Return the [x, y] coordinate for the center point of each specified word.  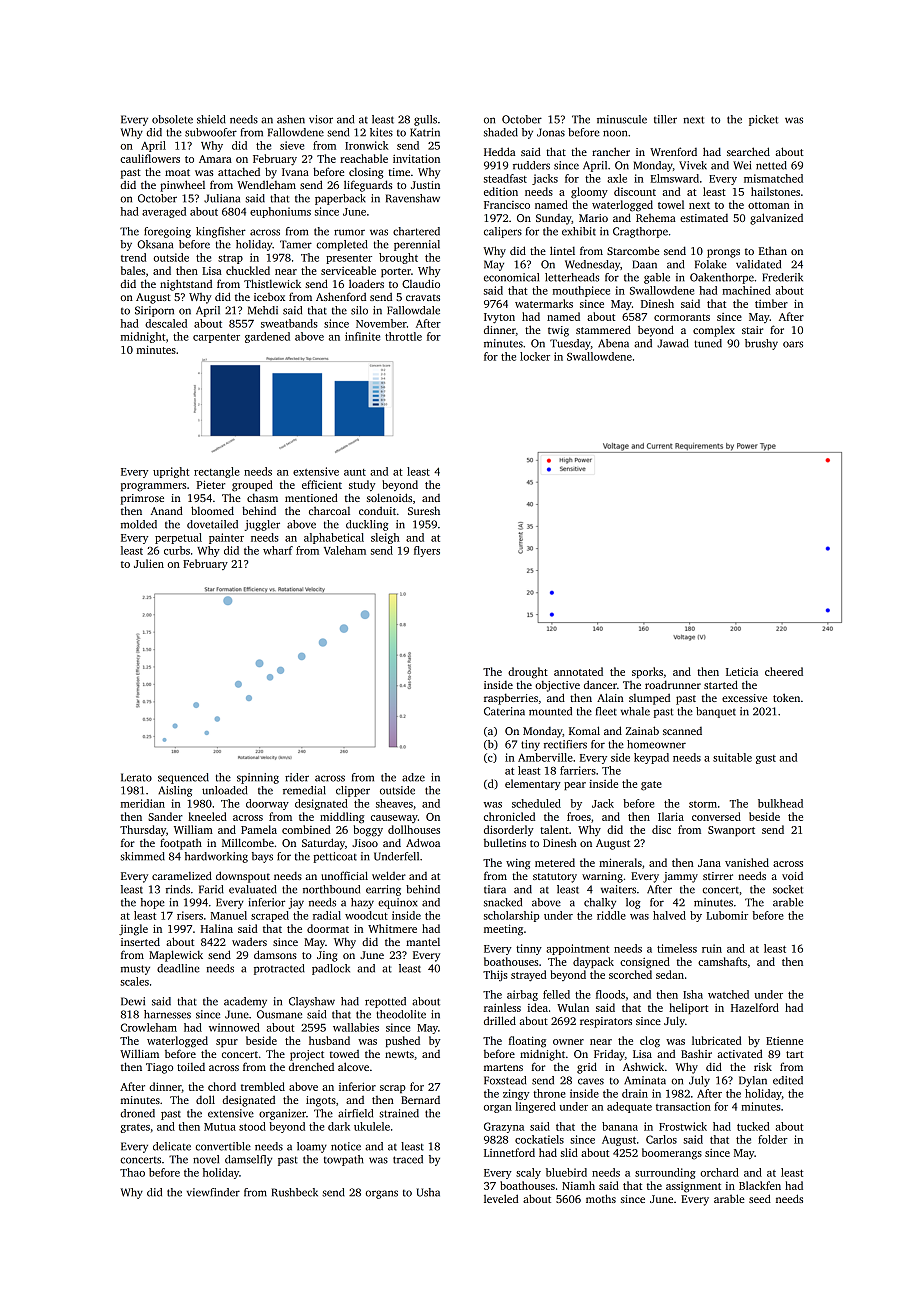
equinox [397, 903]
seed [760, 1198]
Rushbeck [295, 1192]
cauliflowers [150, 158]
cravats [423, 297]
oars [793, 344]
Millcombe [248, 842]
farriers [578, 770]
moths [601, 1198]
